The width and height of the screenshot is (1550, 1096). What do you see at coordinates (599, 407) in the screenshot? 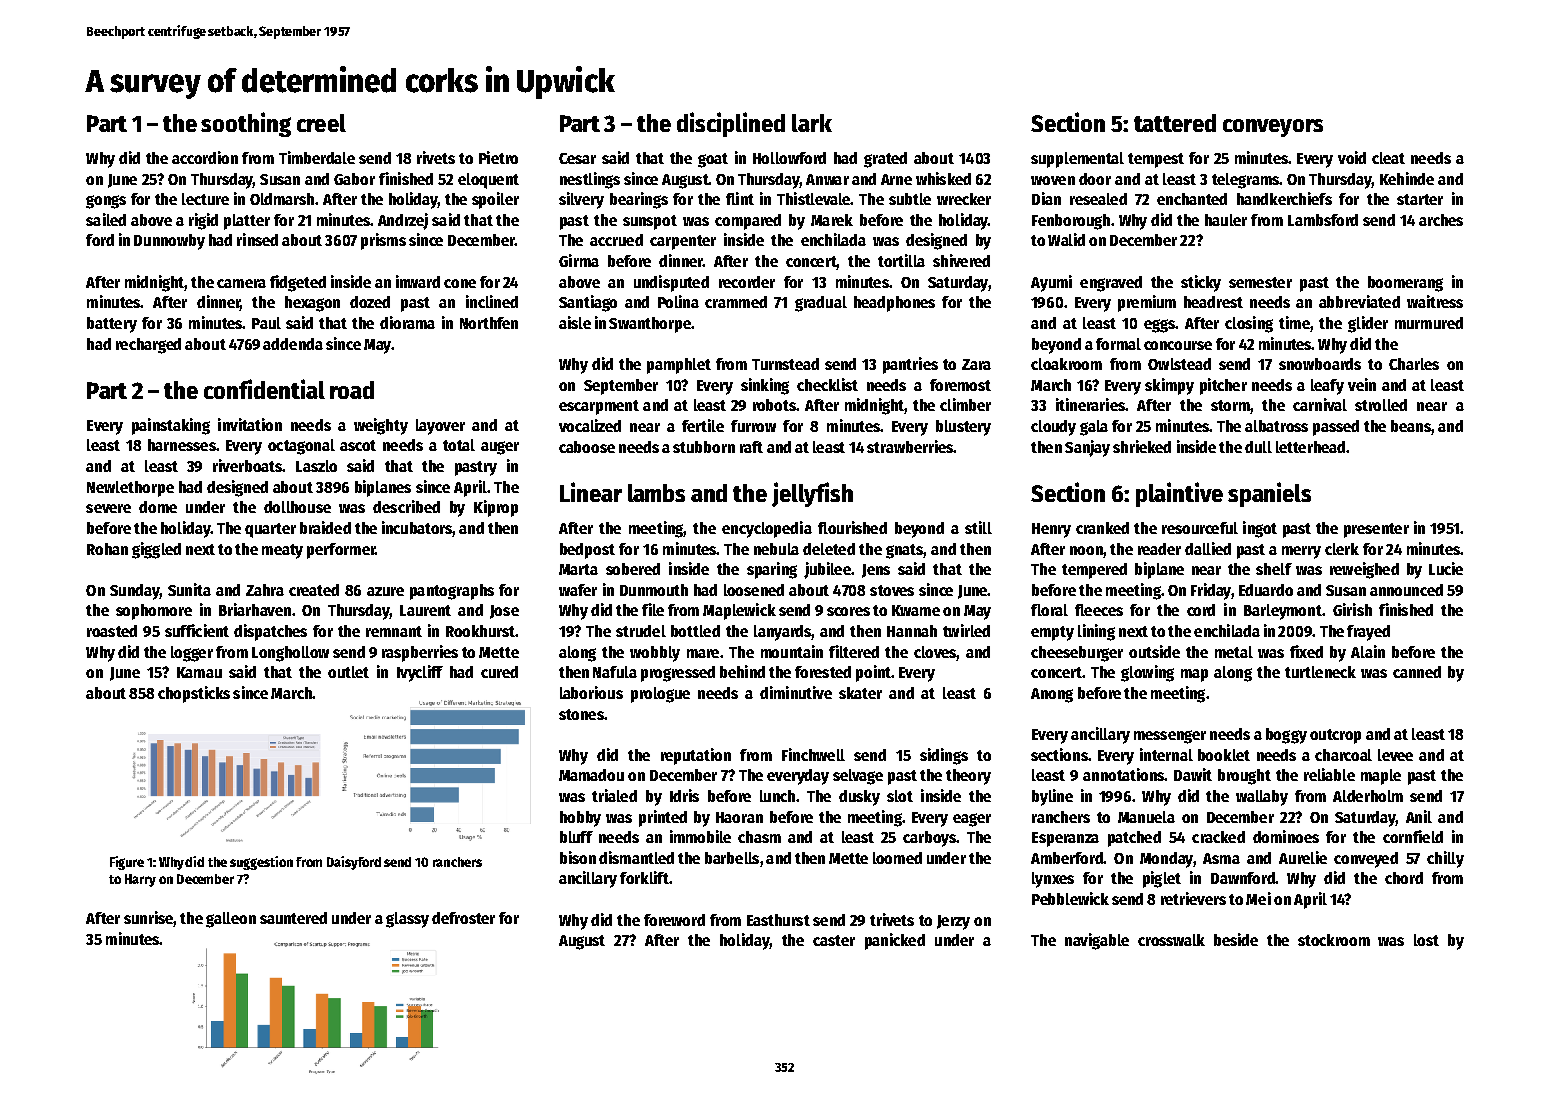
I see `escarpment` at bounding box center [599, 407].
